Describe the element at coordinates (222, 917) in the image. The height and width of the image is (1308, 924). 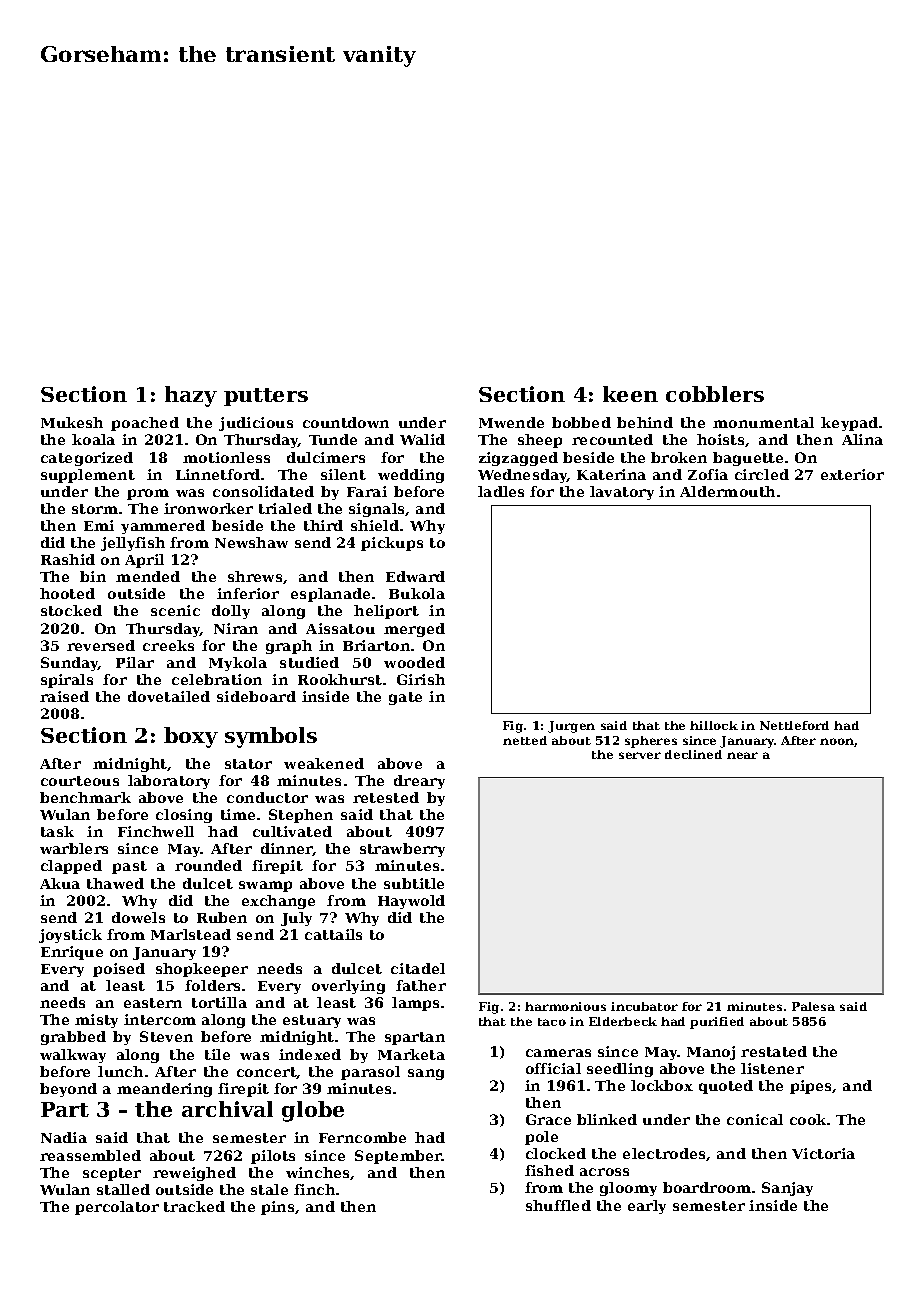
I see `Ruben` at that location.
